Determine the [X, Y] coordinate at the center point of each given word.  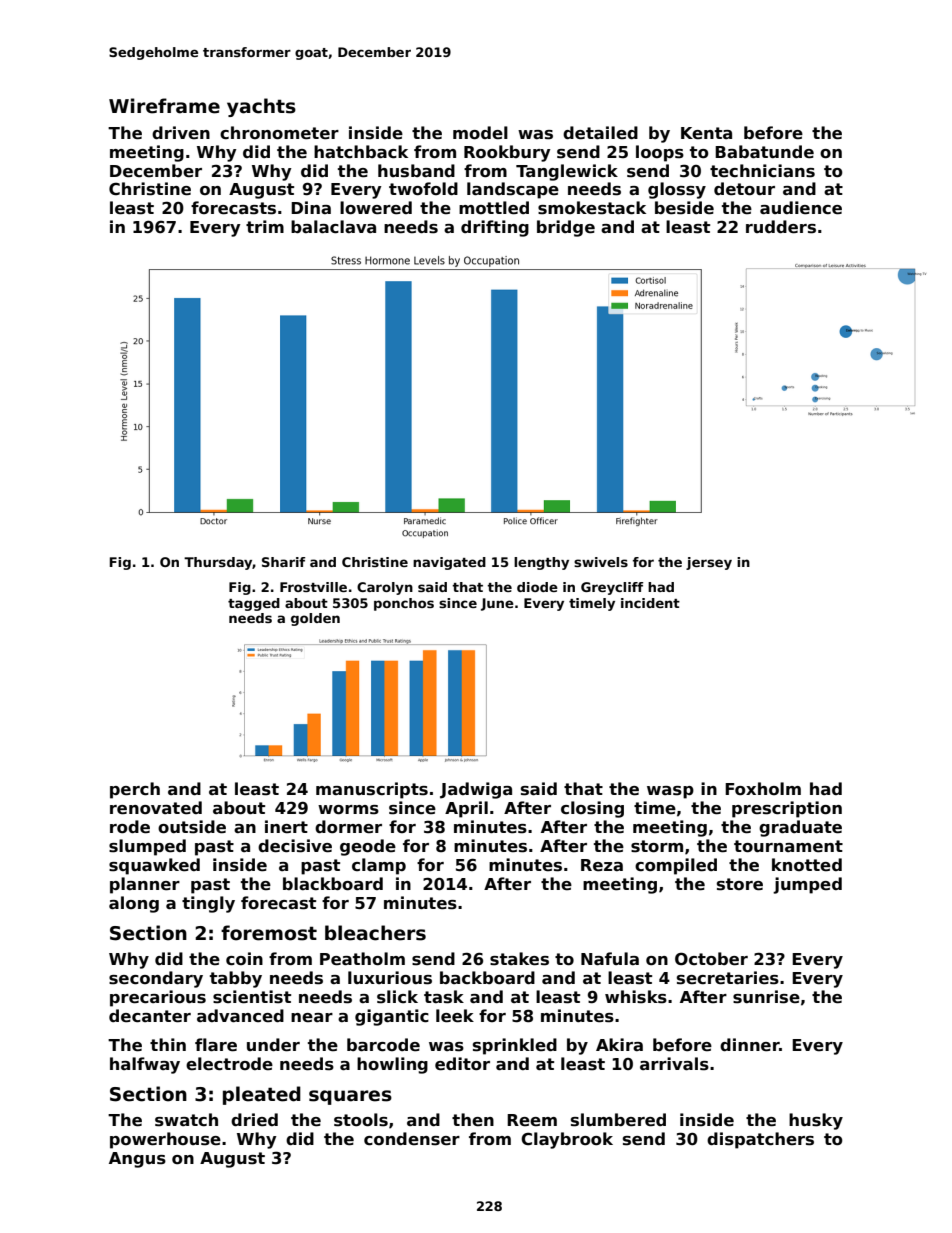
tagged [254, 604]
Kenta [706, 133]
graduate [800, 828]
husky [816, 1121]
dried [254, 1120]
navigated [449, 563]
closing [592, 809]
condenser [412, 1139]
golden [315, 619]
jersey [709, 563]
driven [181, 133]
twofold [423, 189]
